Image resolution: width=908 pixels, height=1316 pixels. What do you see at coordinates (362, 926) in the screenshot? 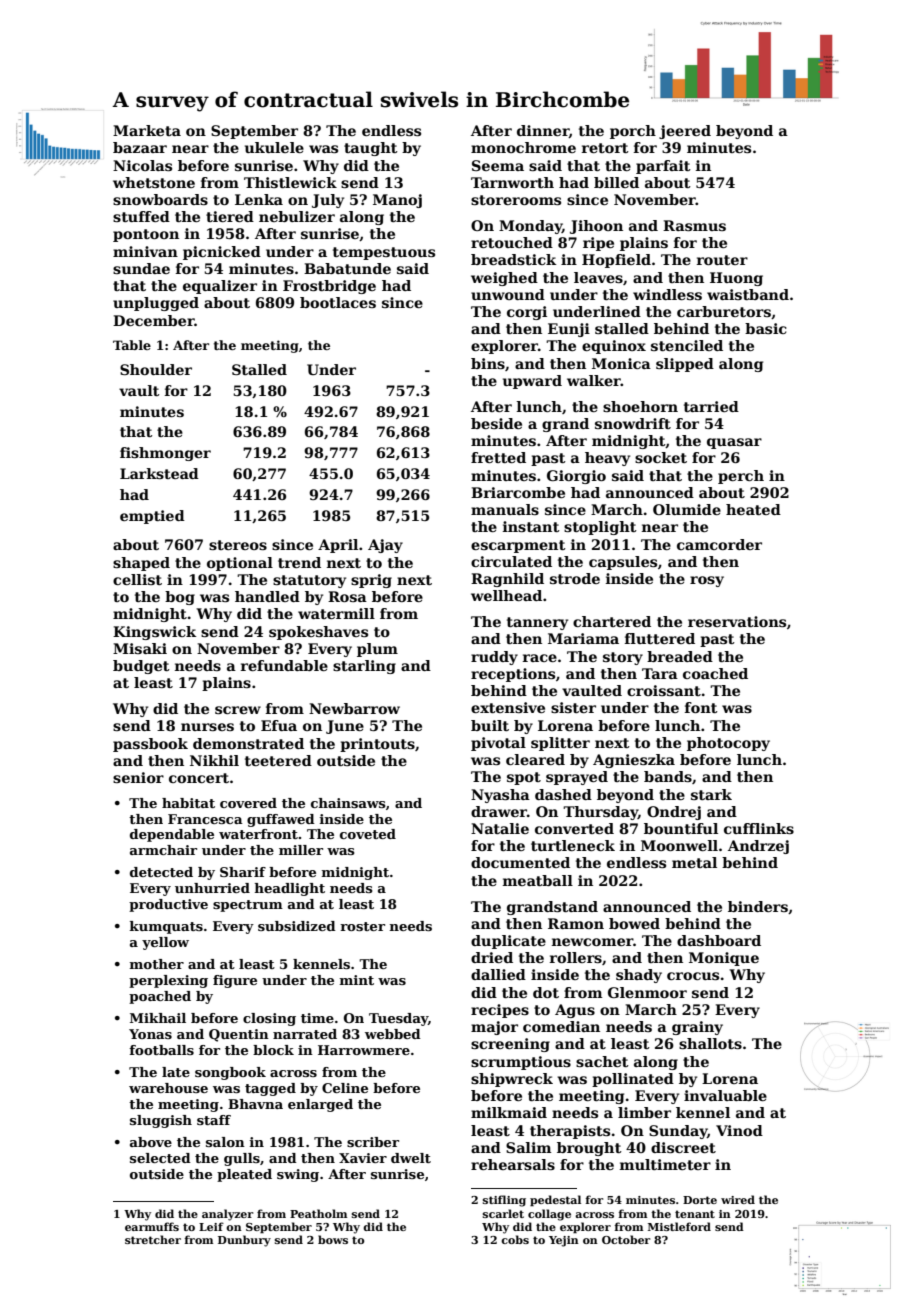
I see `roster` at bounding box center [362, 926].
